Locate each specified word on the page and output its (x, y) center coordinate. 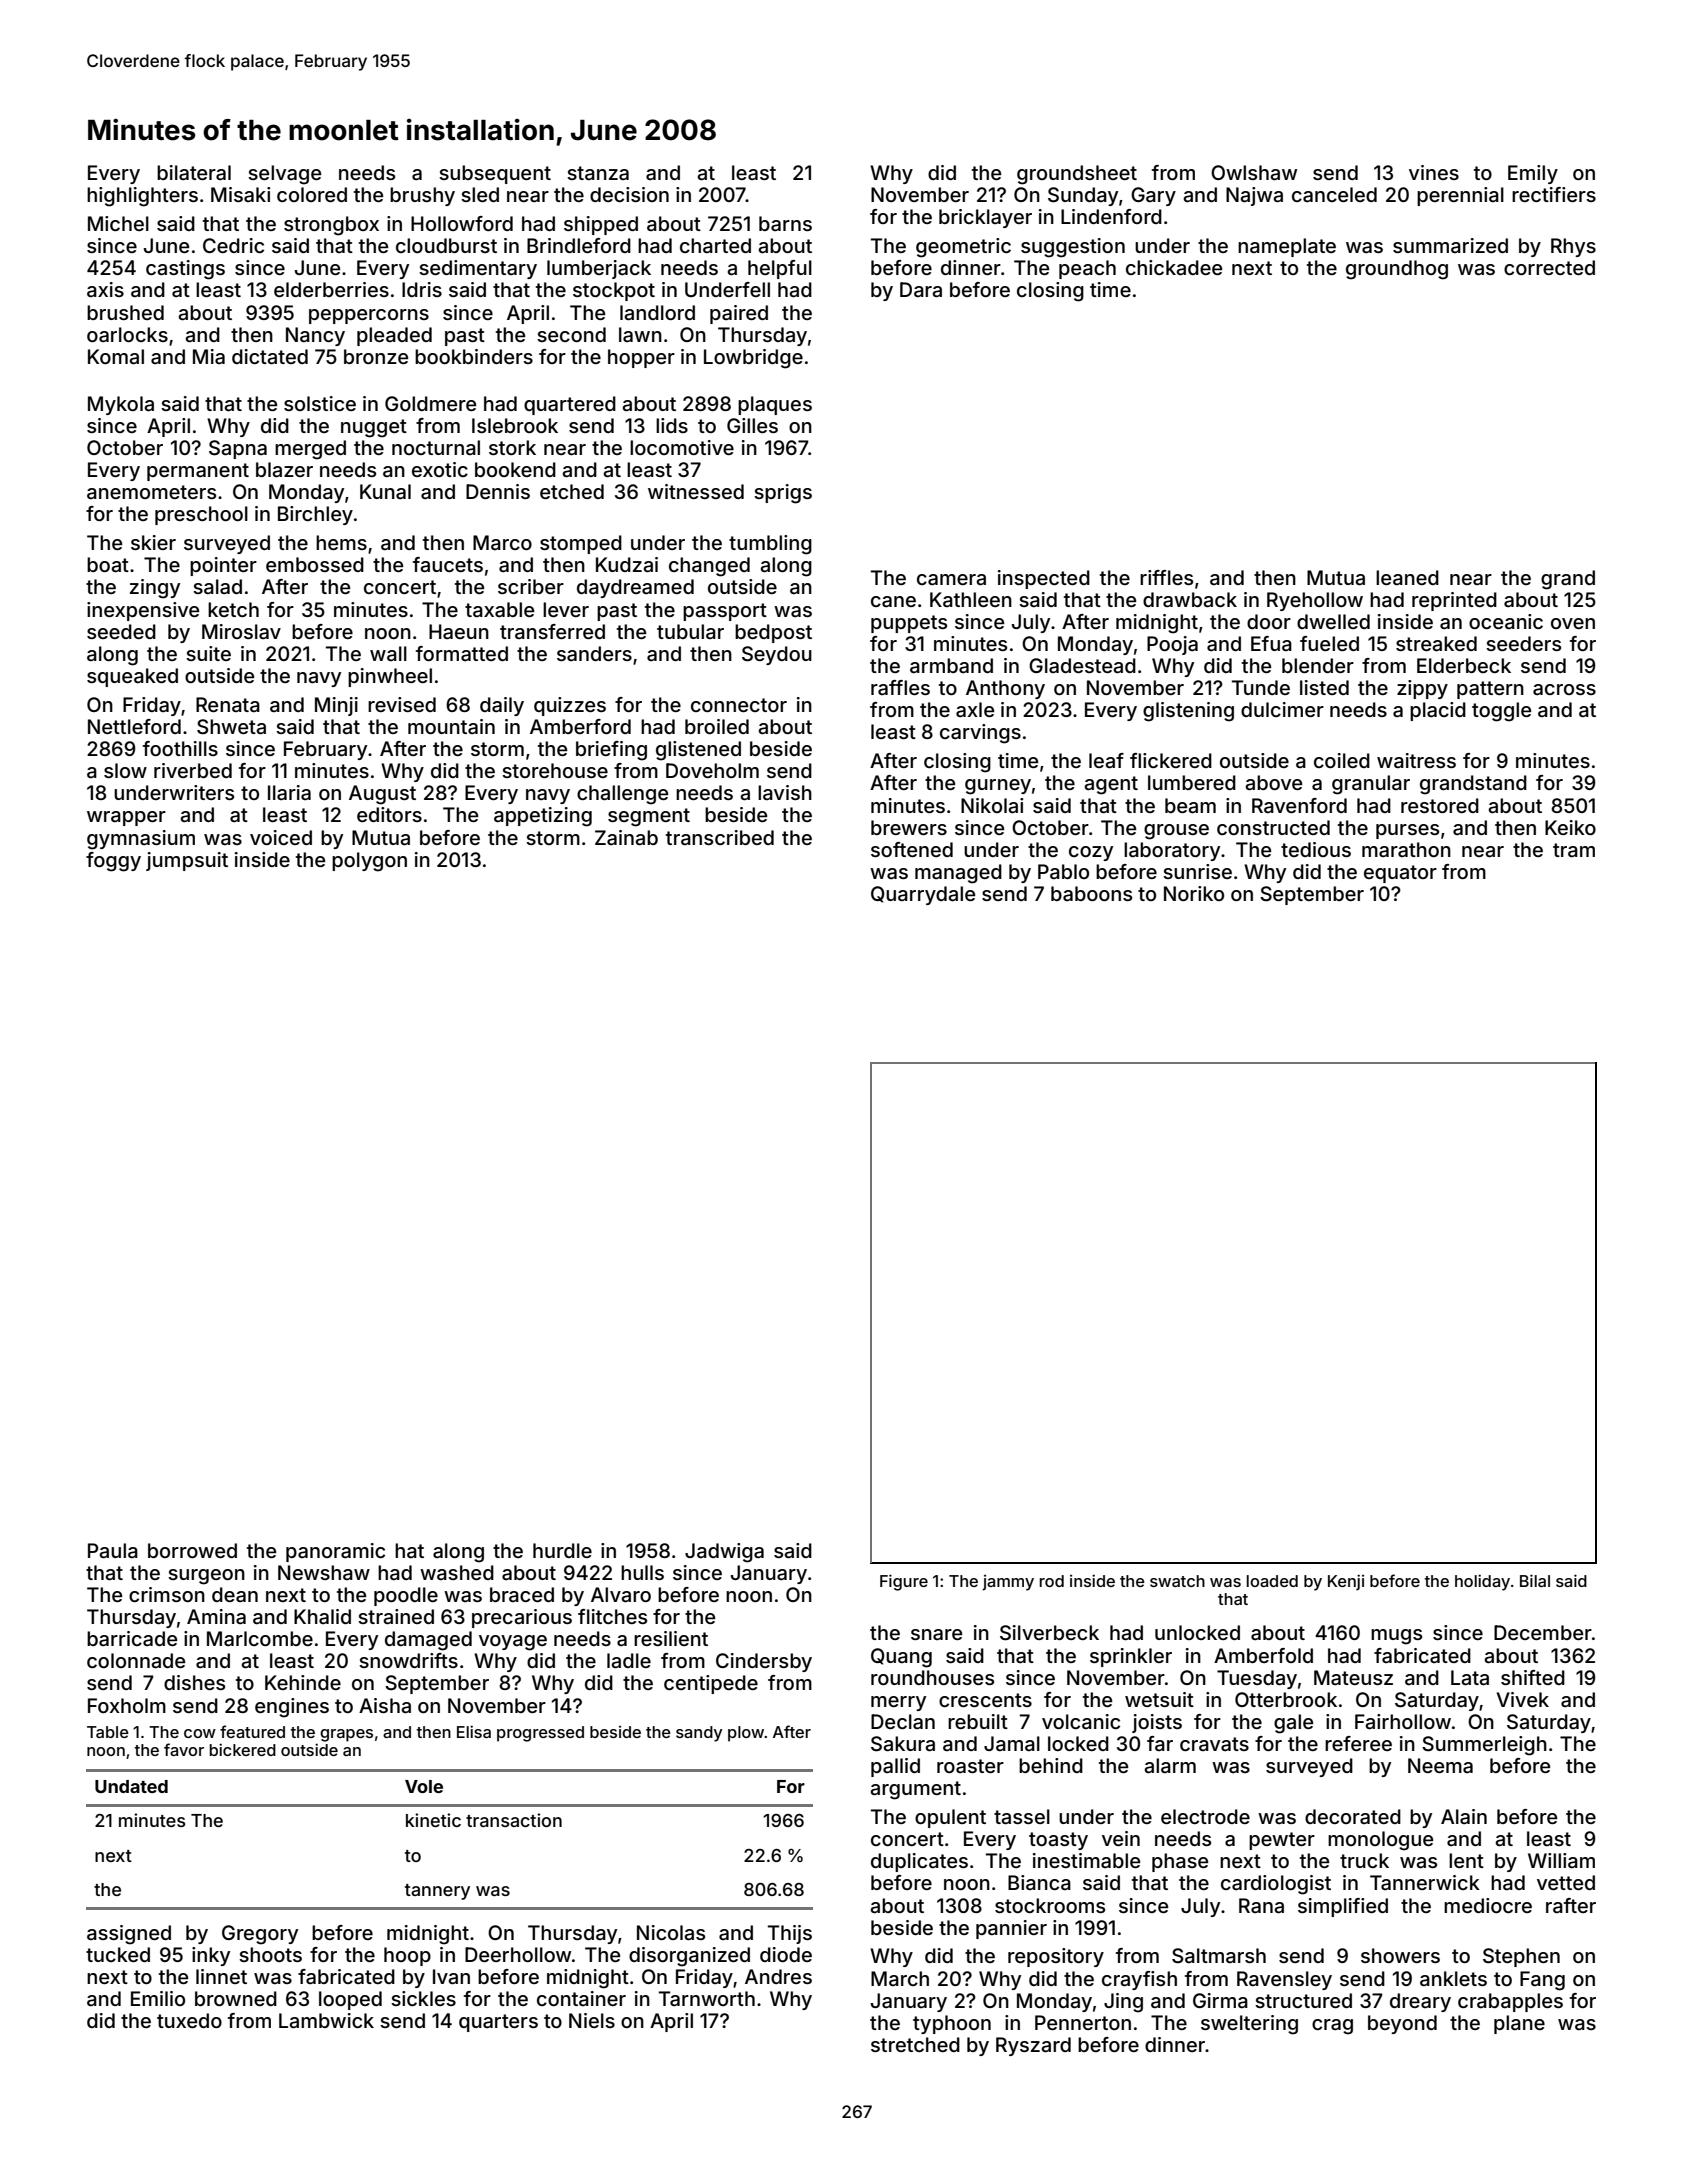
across (1564, 689)
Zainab (626, 838)
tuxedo (189, 2020)
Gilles (752, 425)
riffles (1166, 577)
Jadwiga (724, 1553)
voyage (513, 1643)
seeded (121, 631)
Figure (904, 1582)
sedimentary (478, 269)
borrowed (192, 1550)
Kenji (1346, 1582)
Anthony (1005, 689)
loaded (1272, 1581)
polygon (369, 862)
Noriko (1194, 893)
